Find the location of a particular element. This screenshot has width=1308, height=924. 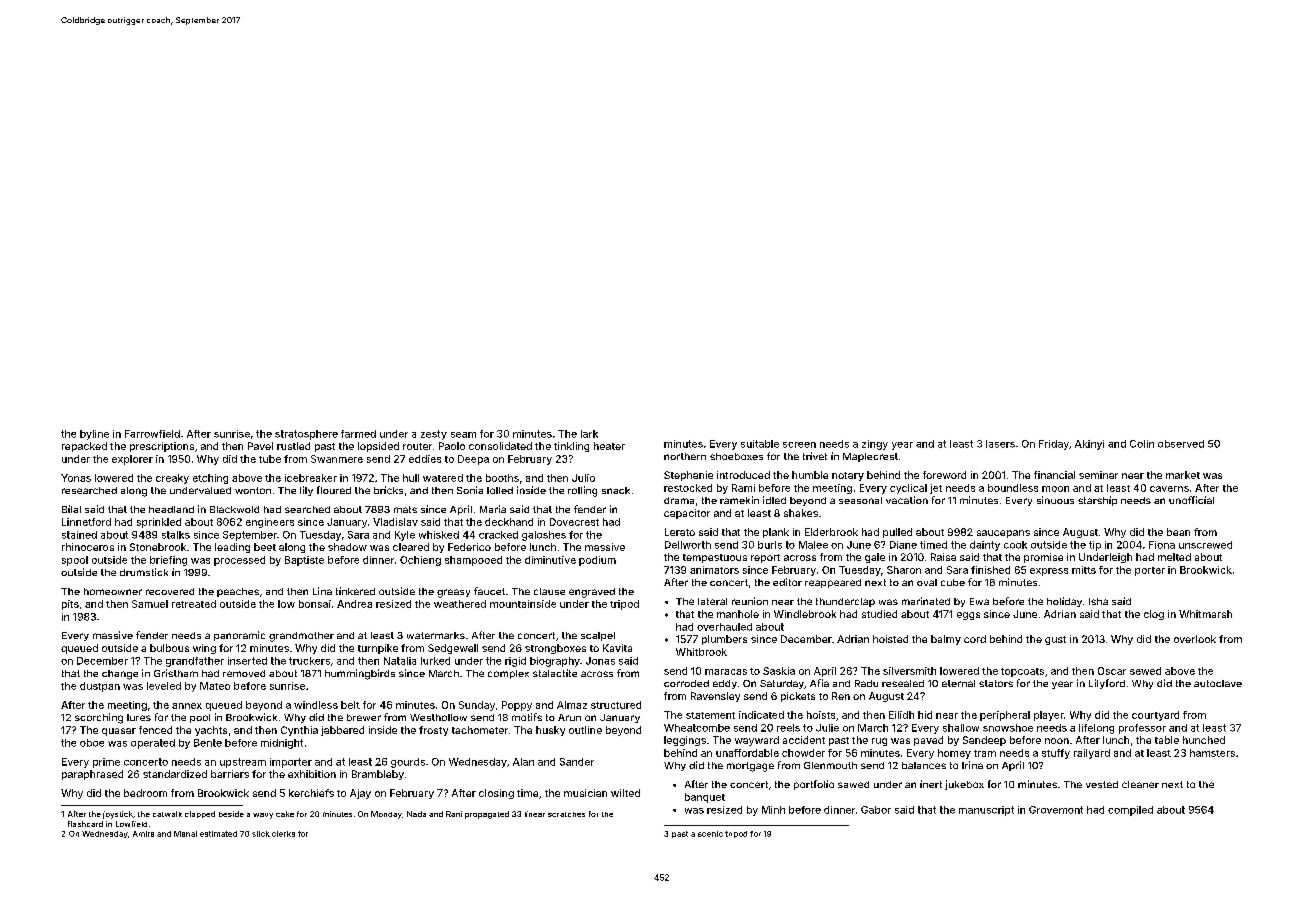

observed is located at coordinates (1181, 444).
